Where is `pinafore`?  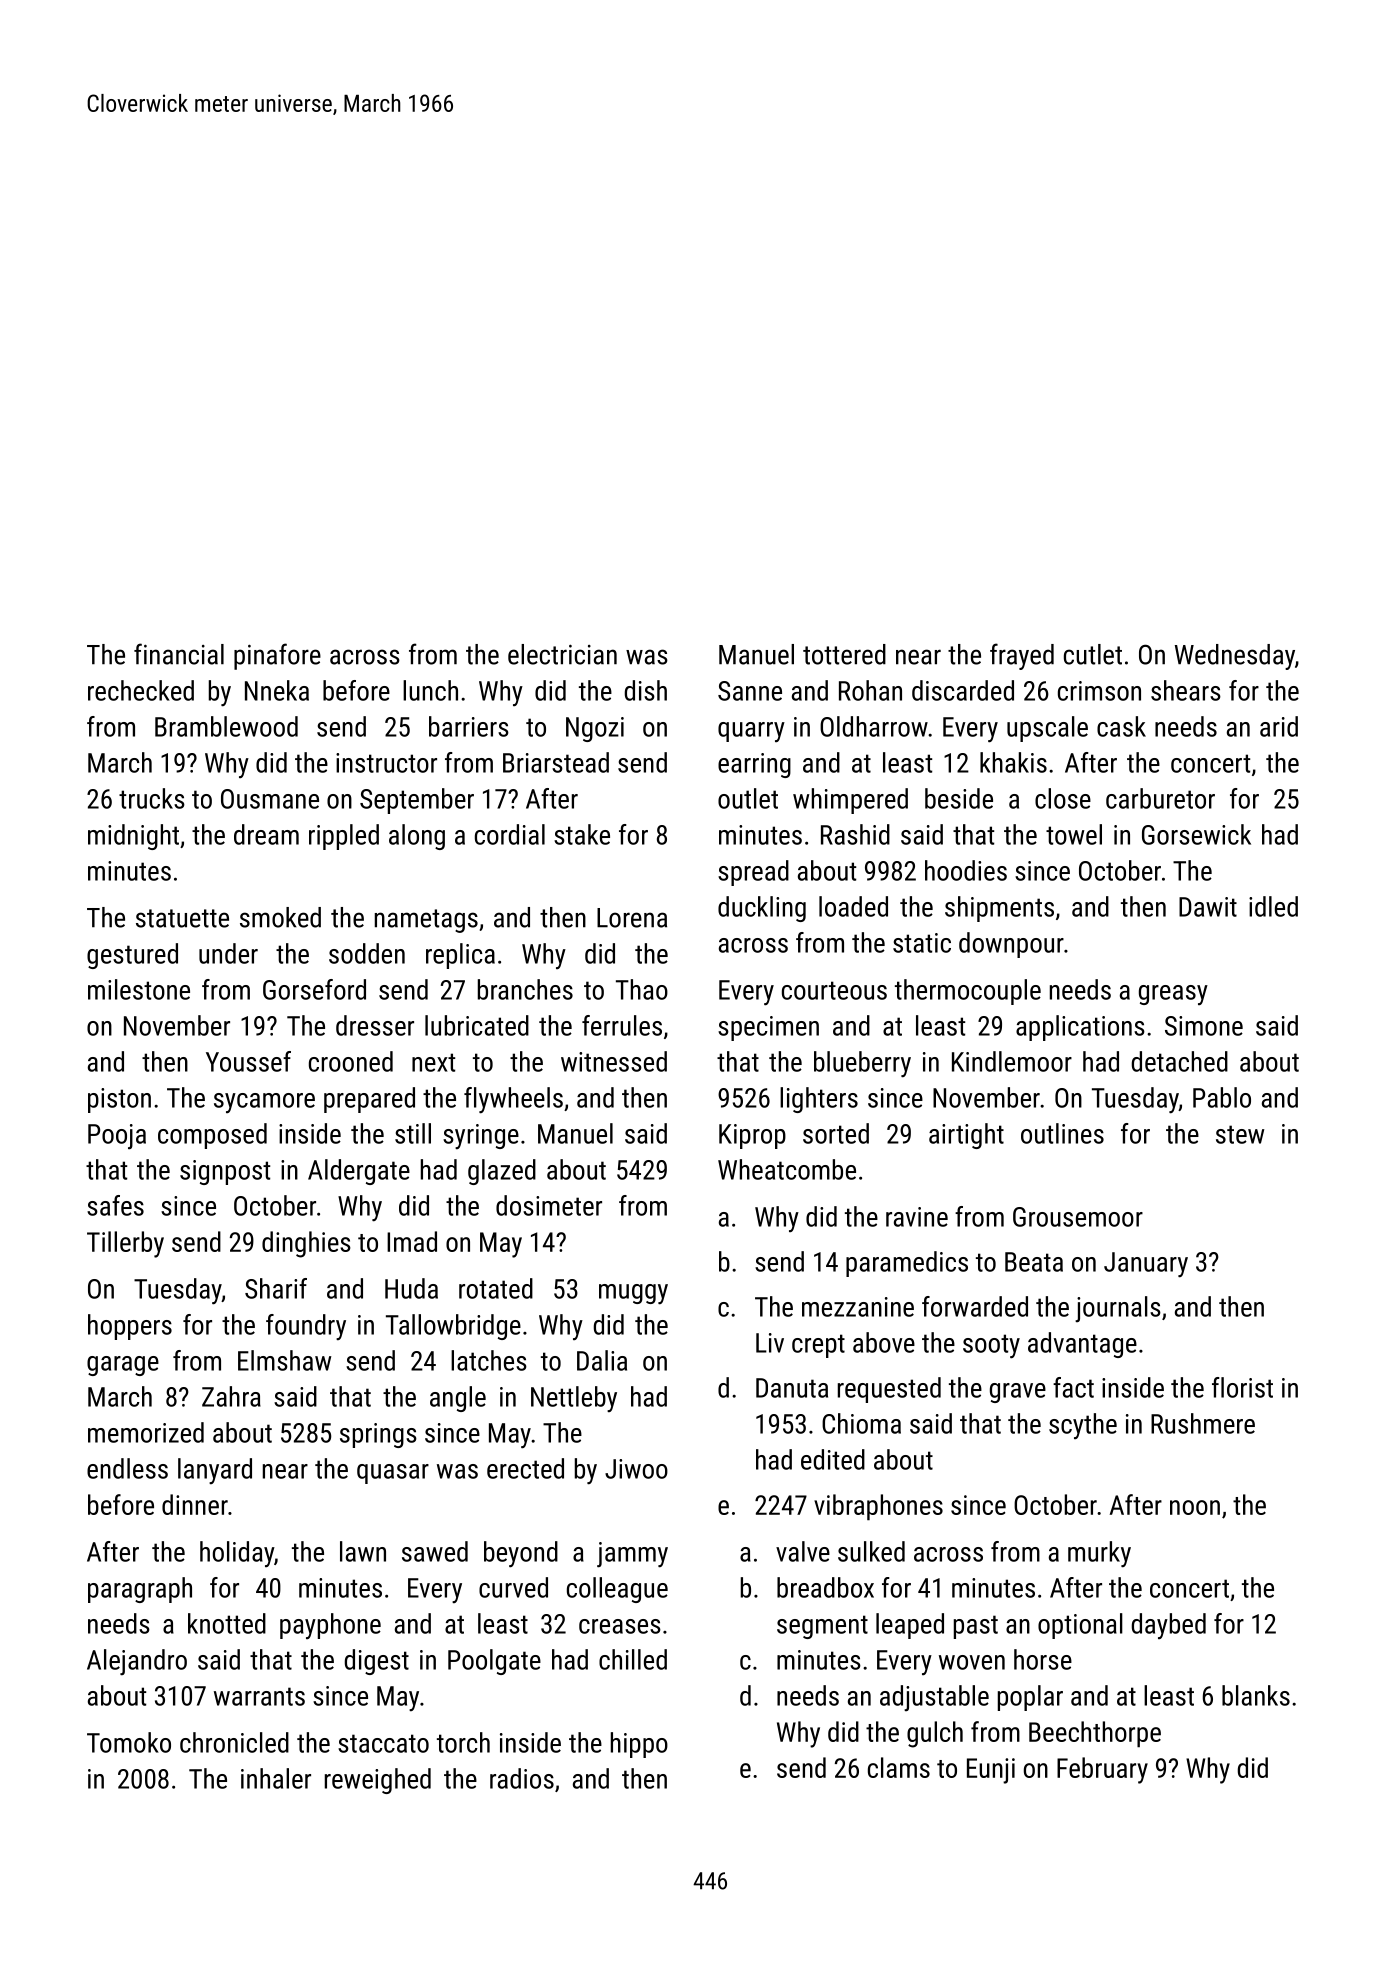
pinafore is located at coordinates (277, 656).
